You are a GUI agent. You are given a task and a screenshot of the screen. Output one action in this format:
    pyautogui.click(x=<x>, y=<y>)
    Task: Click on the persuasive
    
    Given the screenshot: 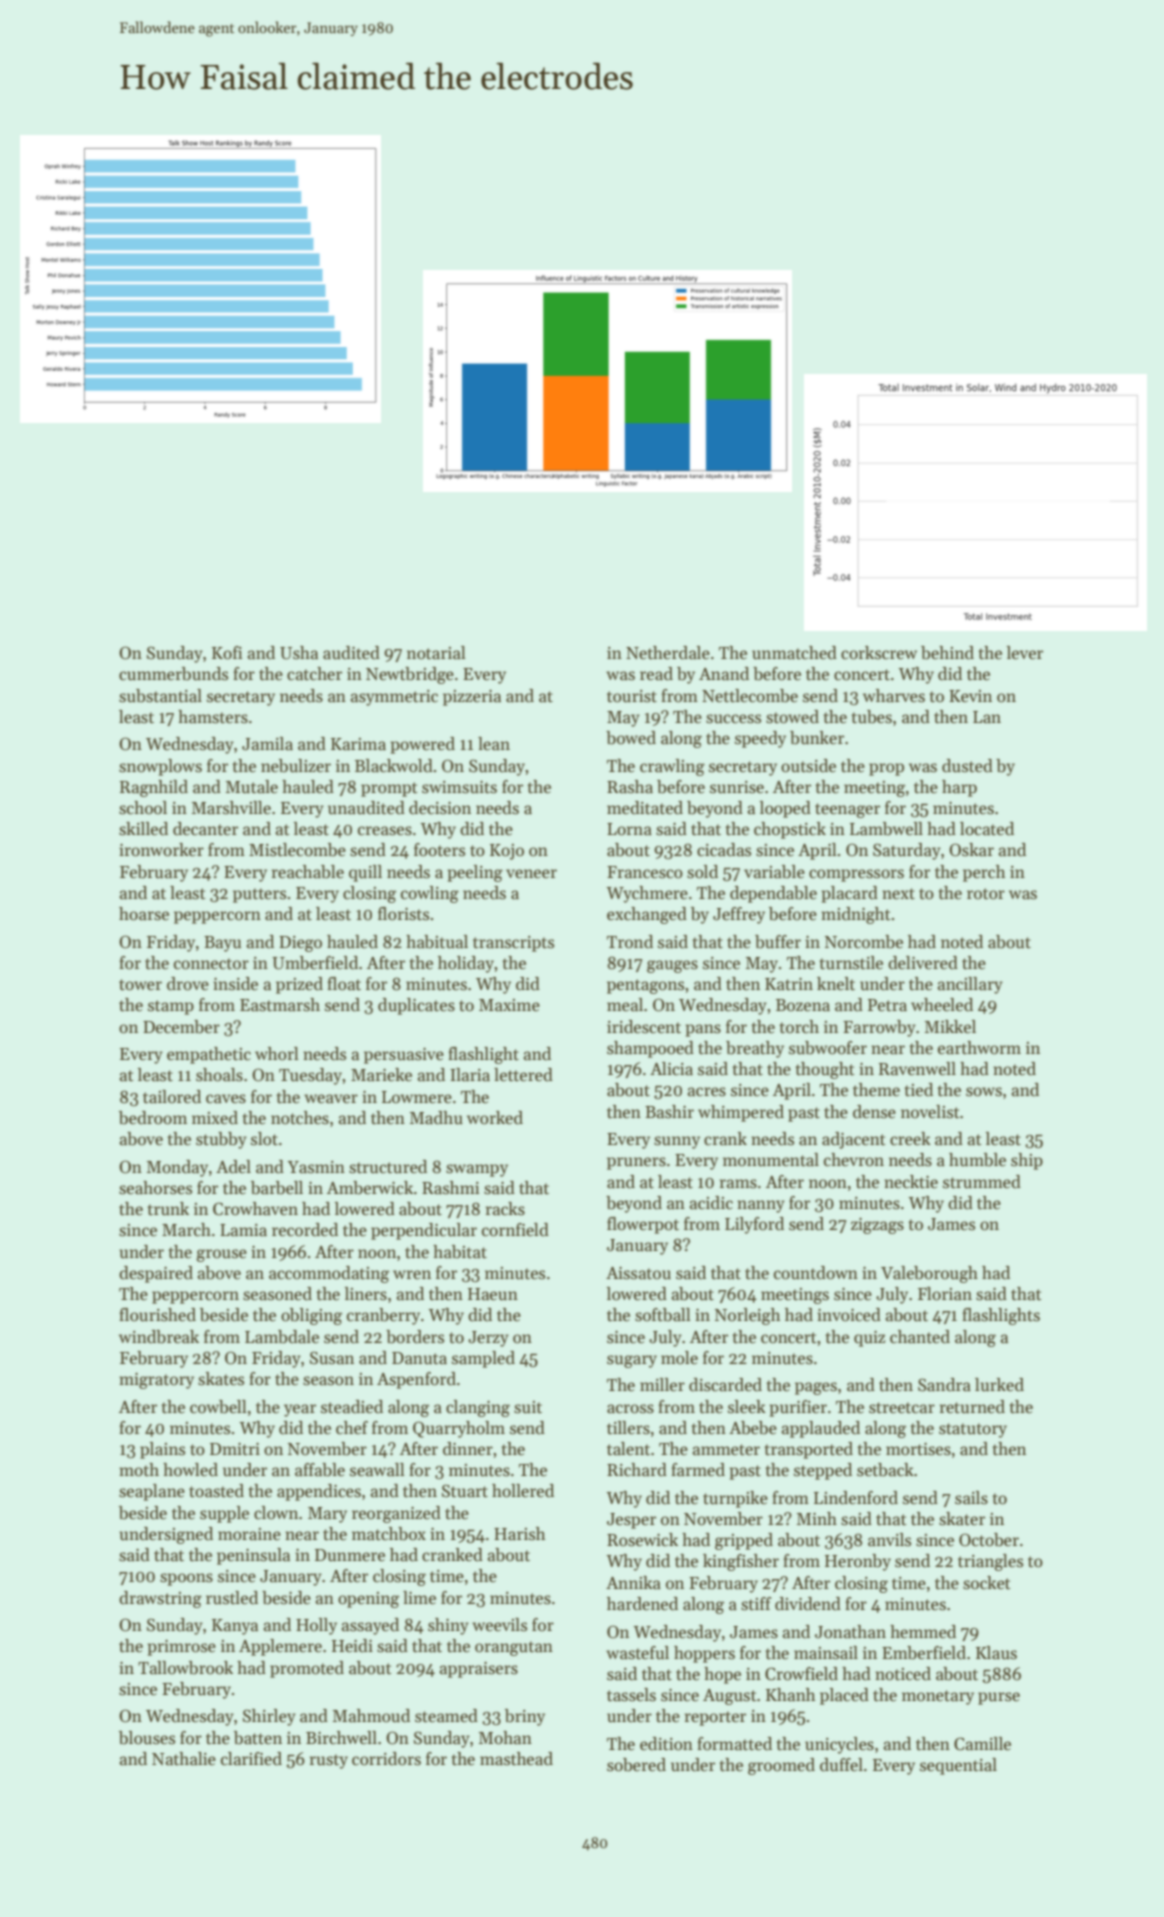 What is the action you would take?
    pyautogui.click(x=404, y=1056)
